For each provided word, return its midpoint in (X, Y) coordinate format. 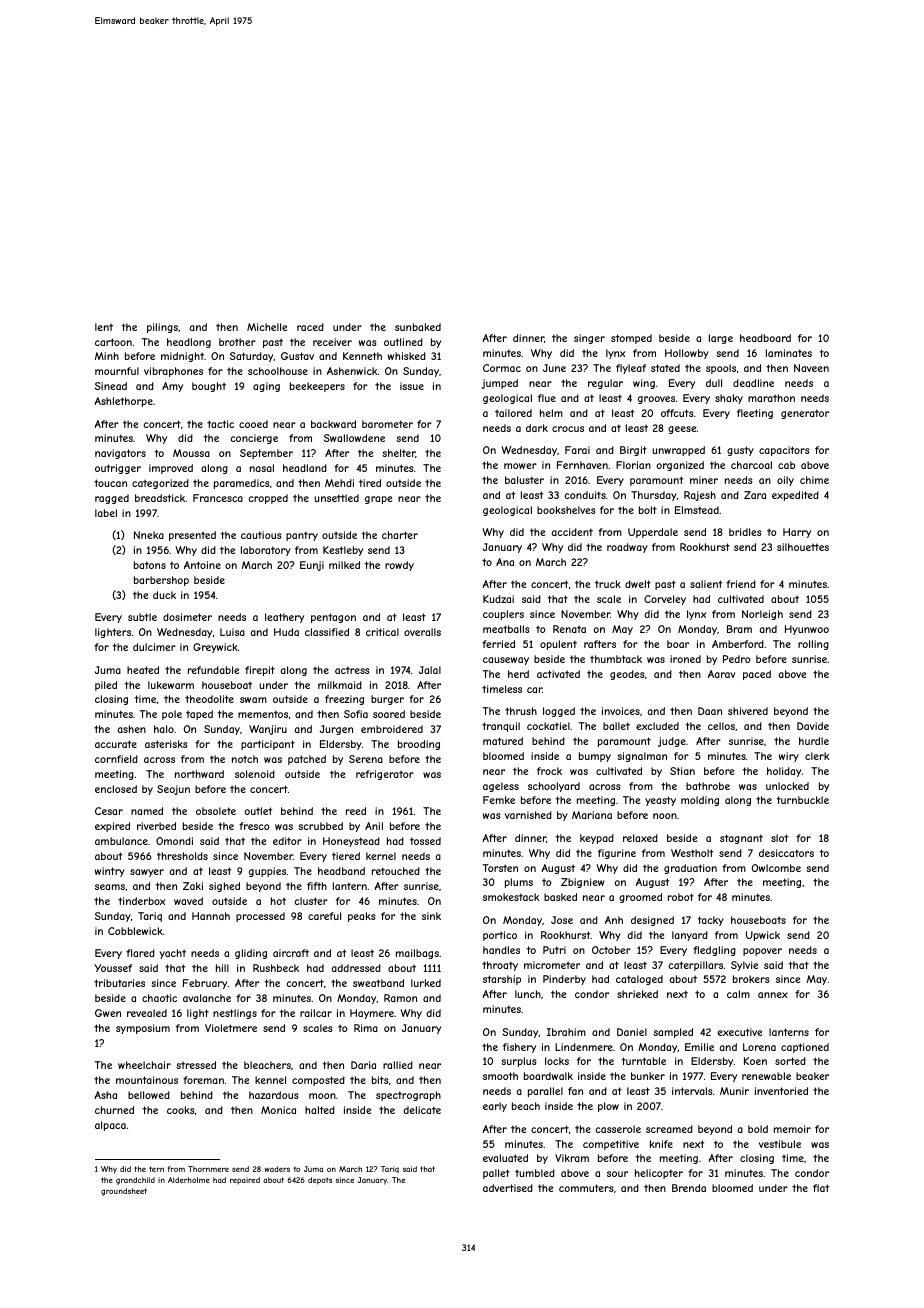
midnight (182, 357)
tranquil (501, 727)
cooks (181, 1110)
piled (106, 686)
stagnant (741, 839)
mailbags (417, 954)
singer (589, 339)
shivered (748, 711)
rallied (398, 1065)
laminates (789, 353)
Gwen (108, 1013)
